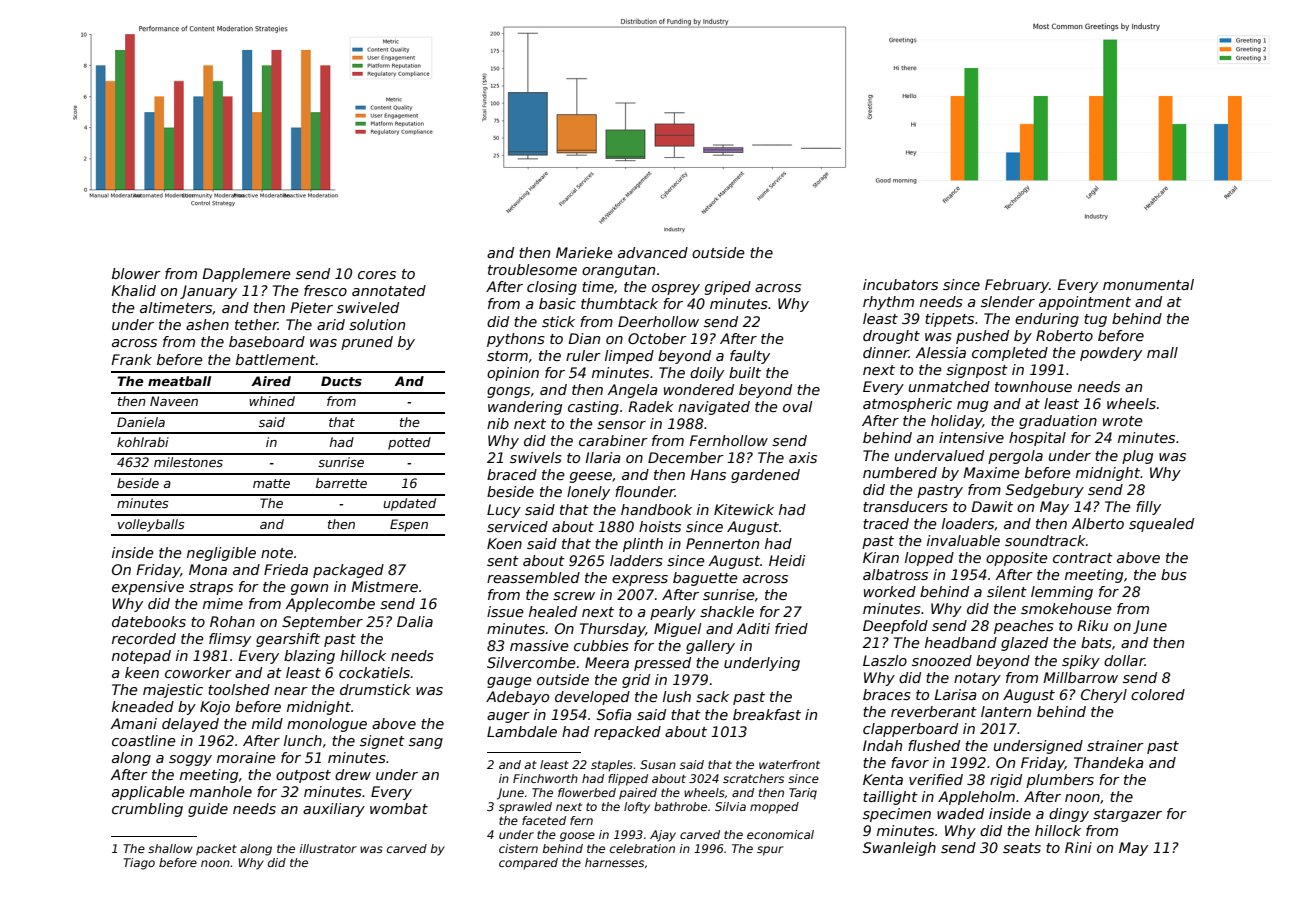 This screenshot has width=1308, height=924. I want to click on crumbling, so click(147, 810).
